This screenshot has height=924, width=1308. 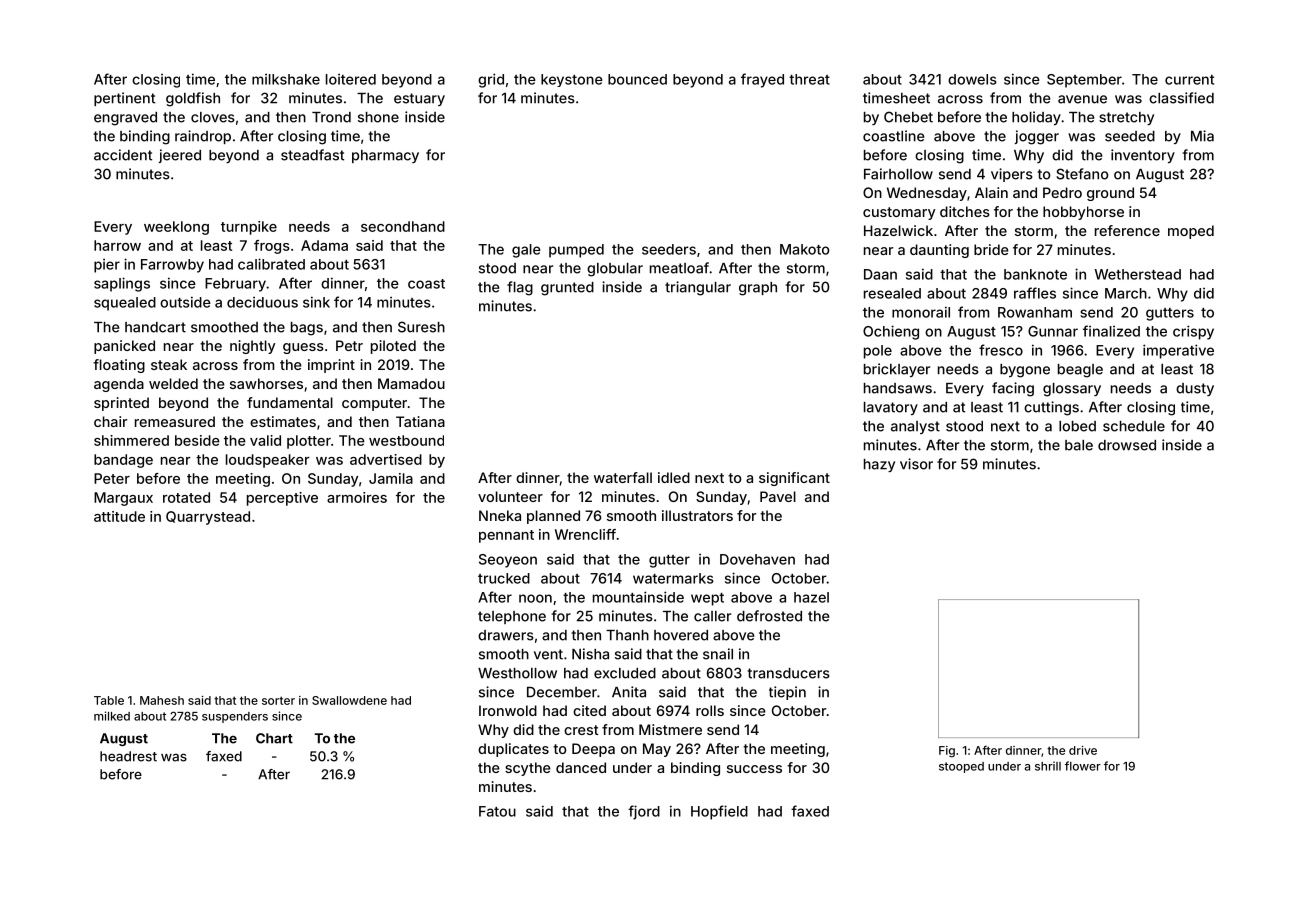 What do you see at coordinates (497, 811) in the screenshot?
I see `Fatou` at bounding box center [497, 811].
